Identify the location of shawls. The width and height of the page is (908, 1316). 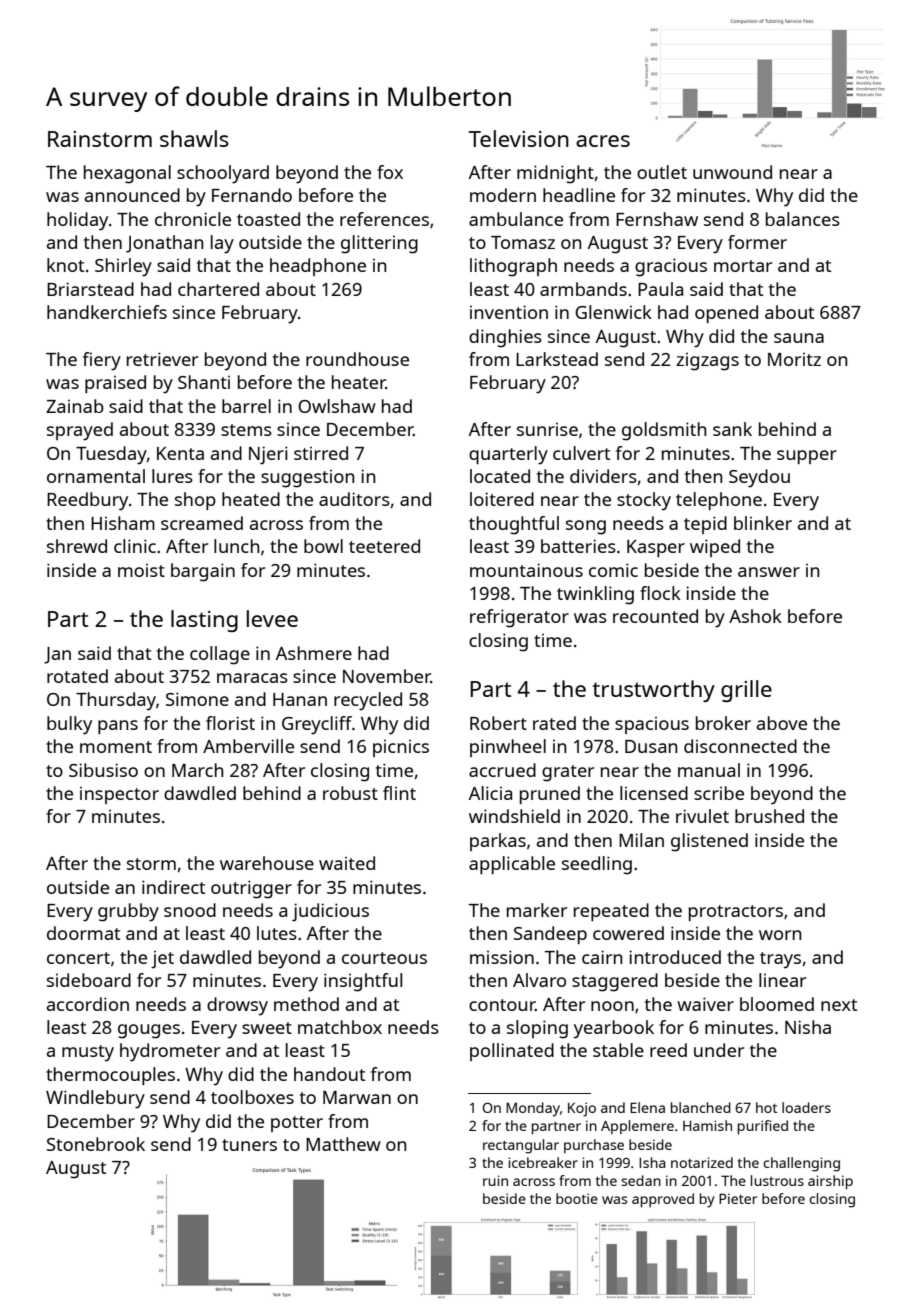
(194, 138).
